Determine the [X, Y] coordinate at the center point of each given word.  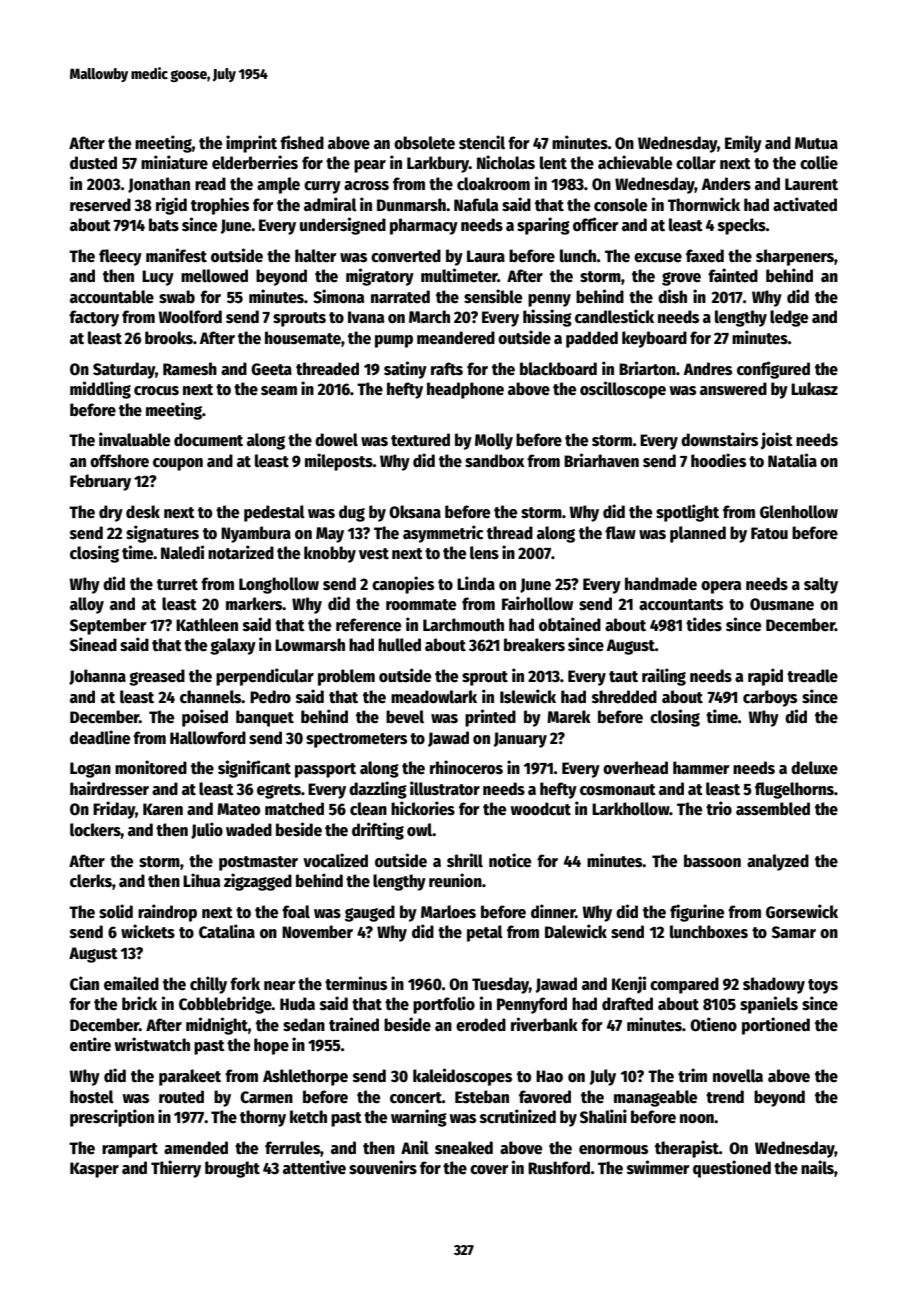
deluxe [814, 768]
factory [94, 318]
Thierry [176, 1169]
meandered [456, 338]
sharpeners [795, 257]
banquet [265, 718]
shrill [465, 860]
